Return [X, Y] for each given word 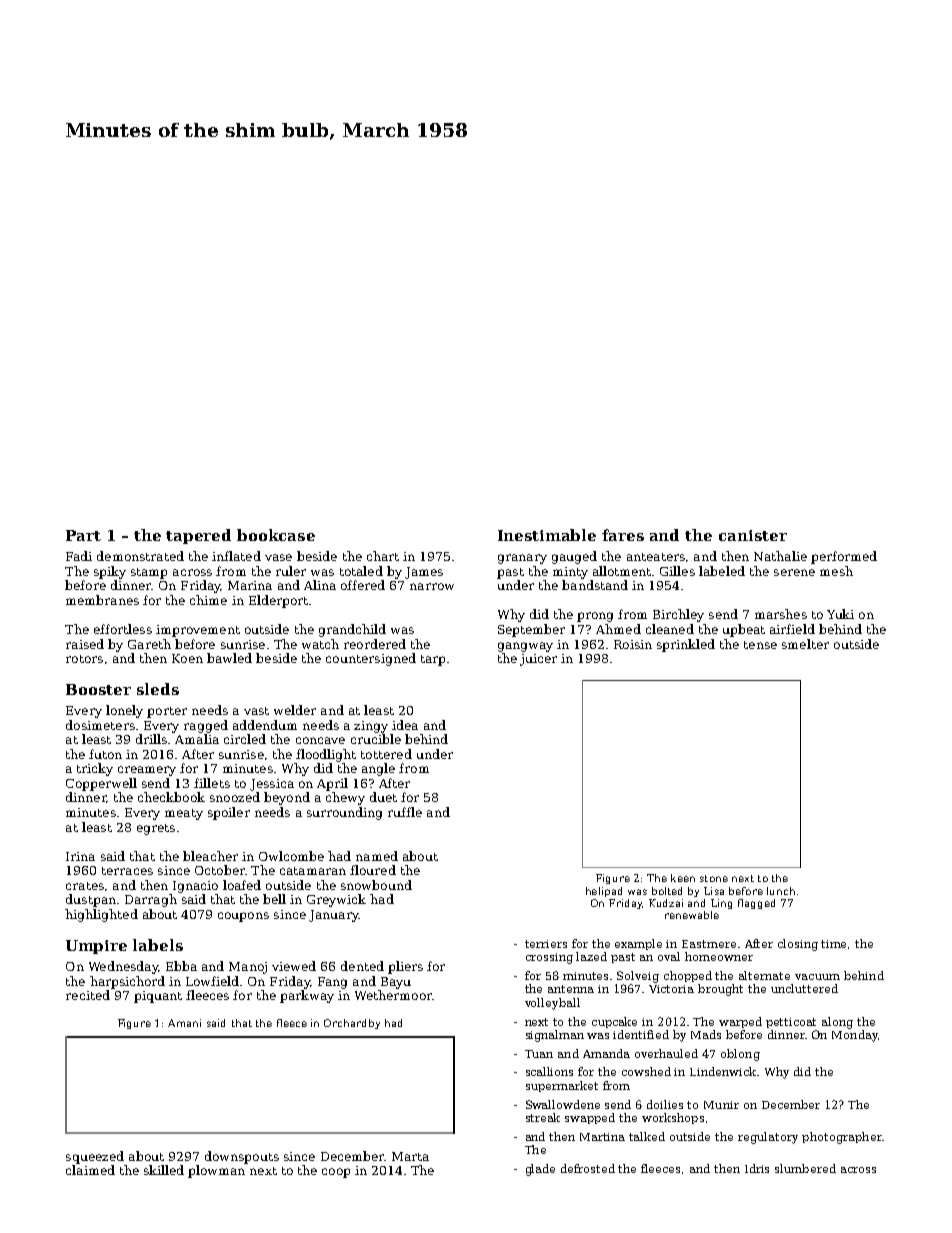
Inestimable [547, 535]
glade [540, 1170]
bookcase [276, 535]
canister [753, 535]
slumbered [805, 1168]
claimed [90, 1170]
